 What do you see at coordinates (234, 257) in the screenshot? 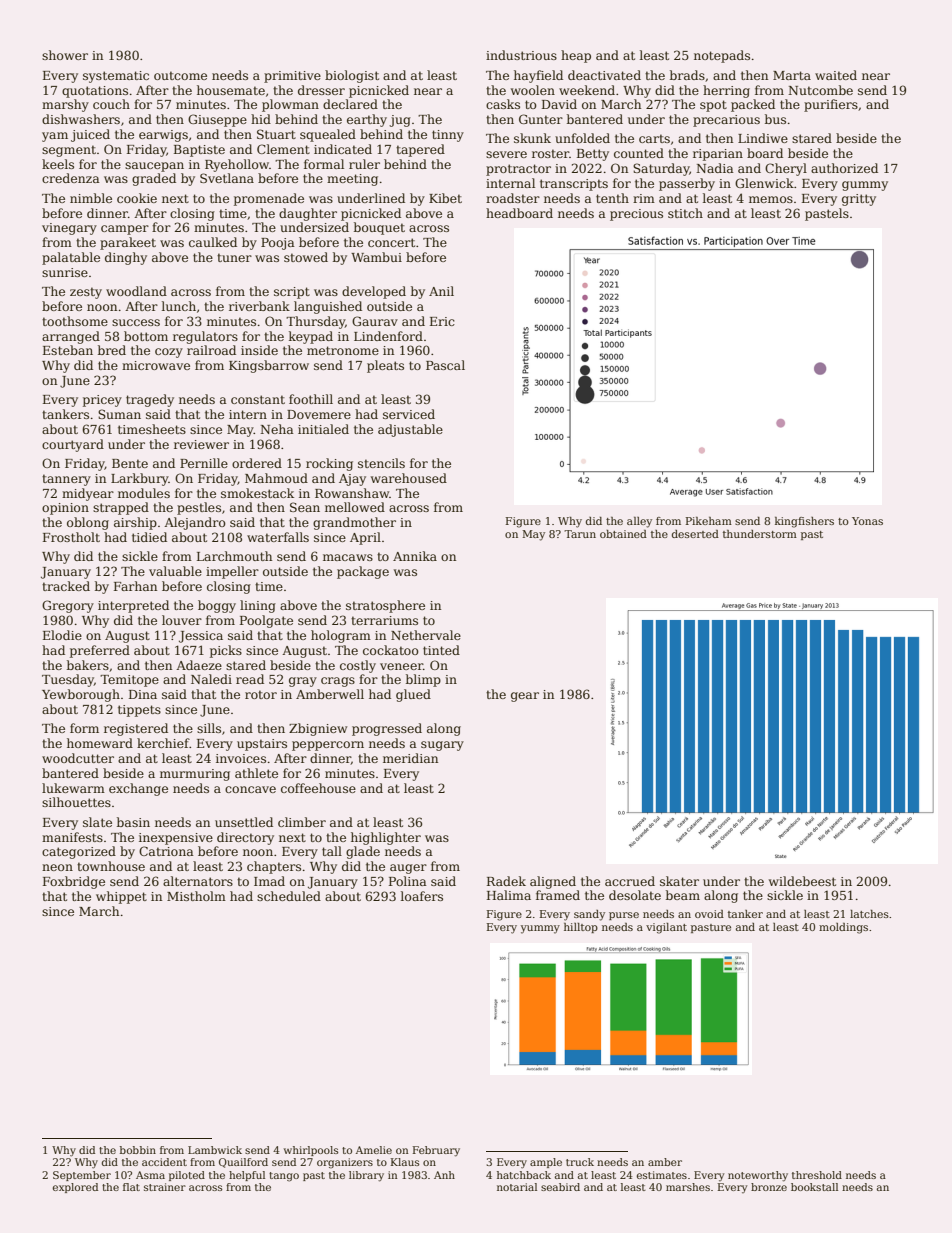
I see `tuner` at bounding box center [234, 257].
